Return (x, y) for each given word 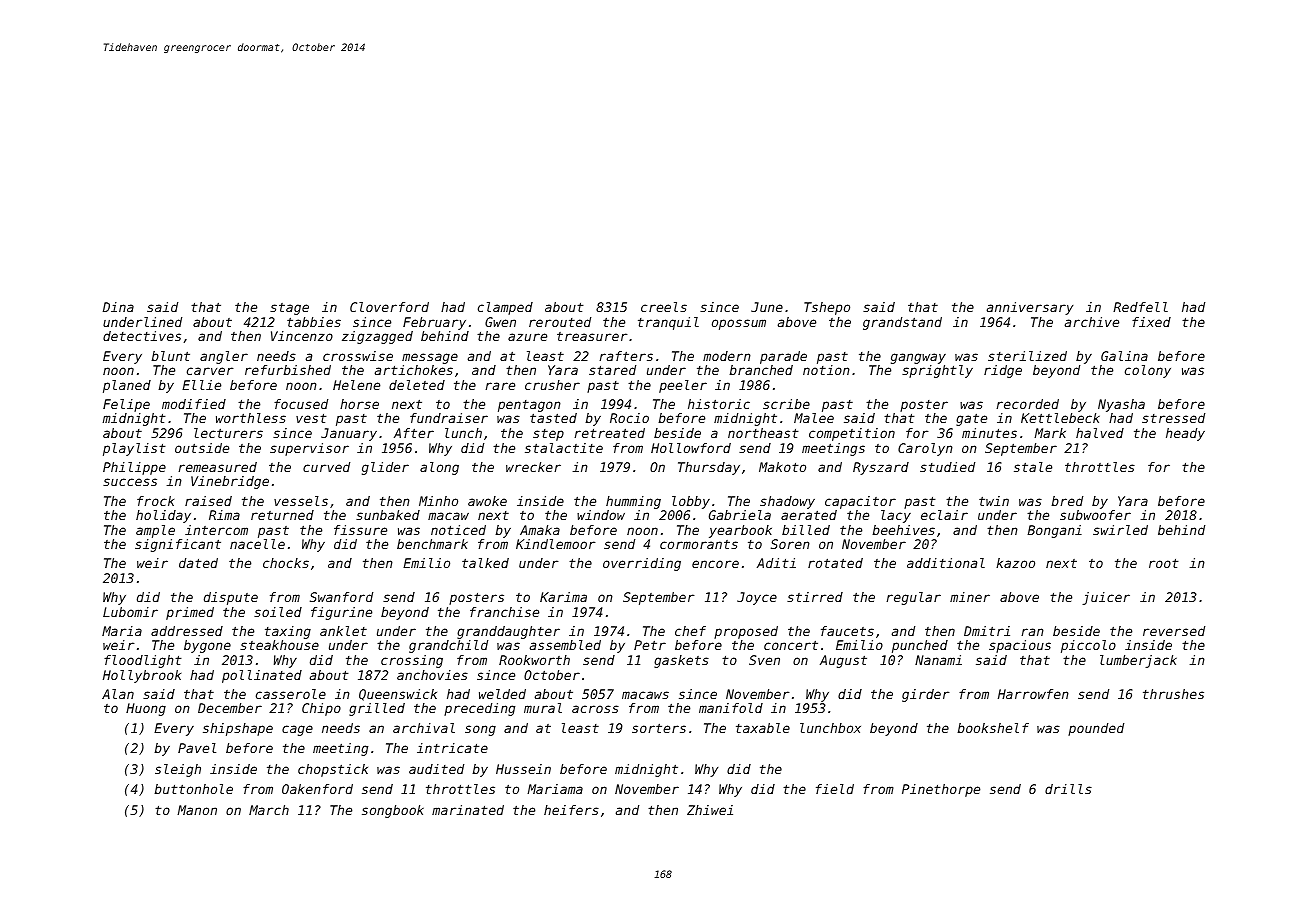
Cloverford (389, 307)
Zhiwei (710, 810)
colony (1148, 371)
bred (1067, 501)
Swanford (341, 597)
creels (664, 307)
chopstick (333, 770)
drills (1068, 789)
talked (485, 563)
